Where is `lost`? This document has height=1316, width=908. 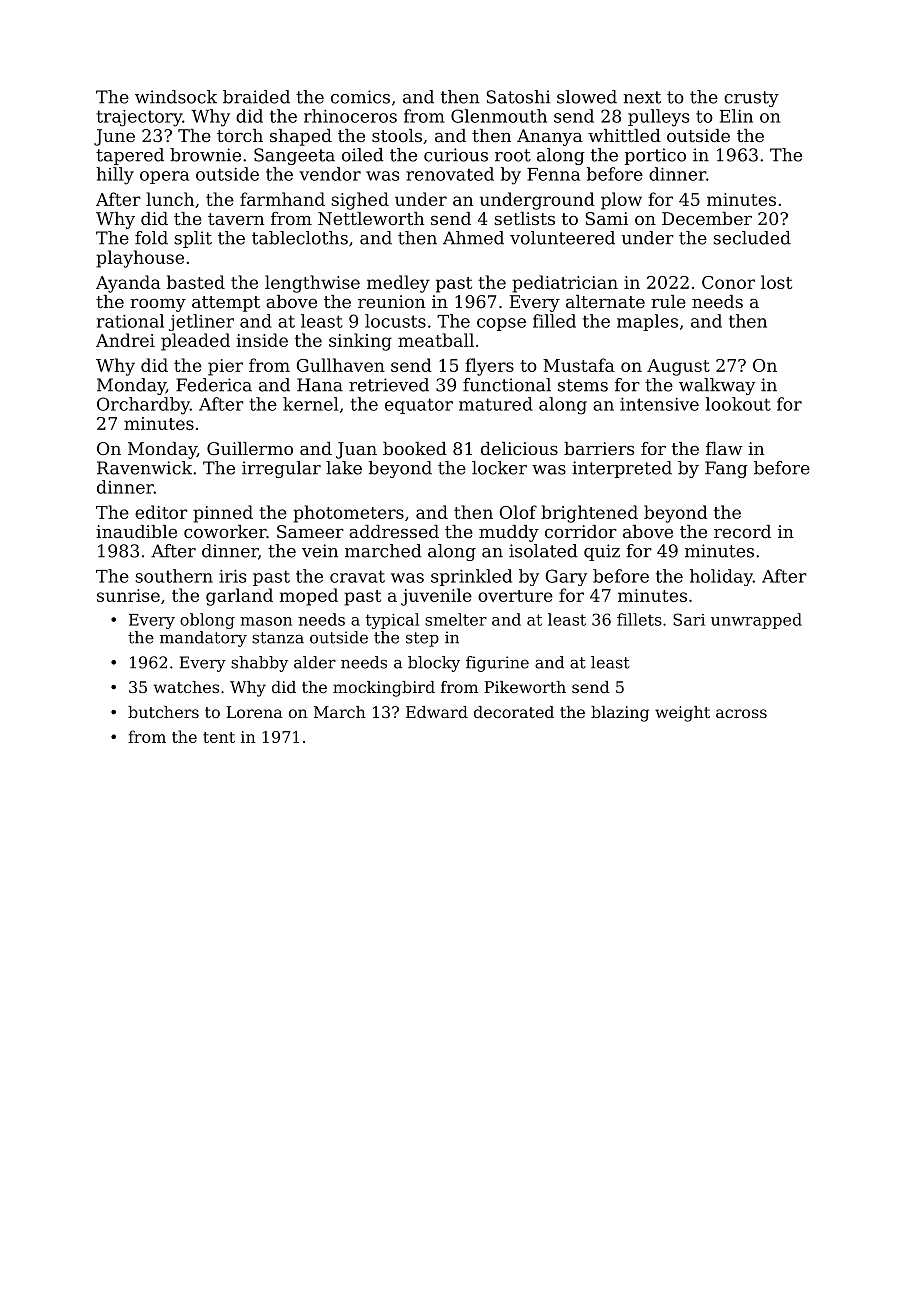 lost is located at coordinates (776, 282).
